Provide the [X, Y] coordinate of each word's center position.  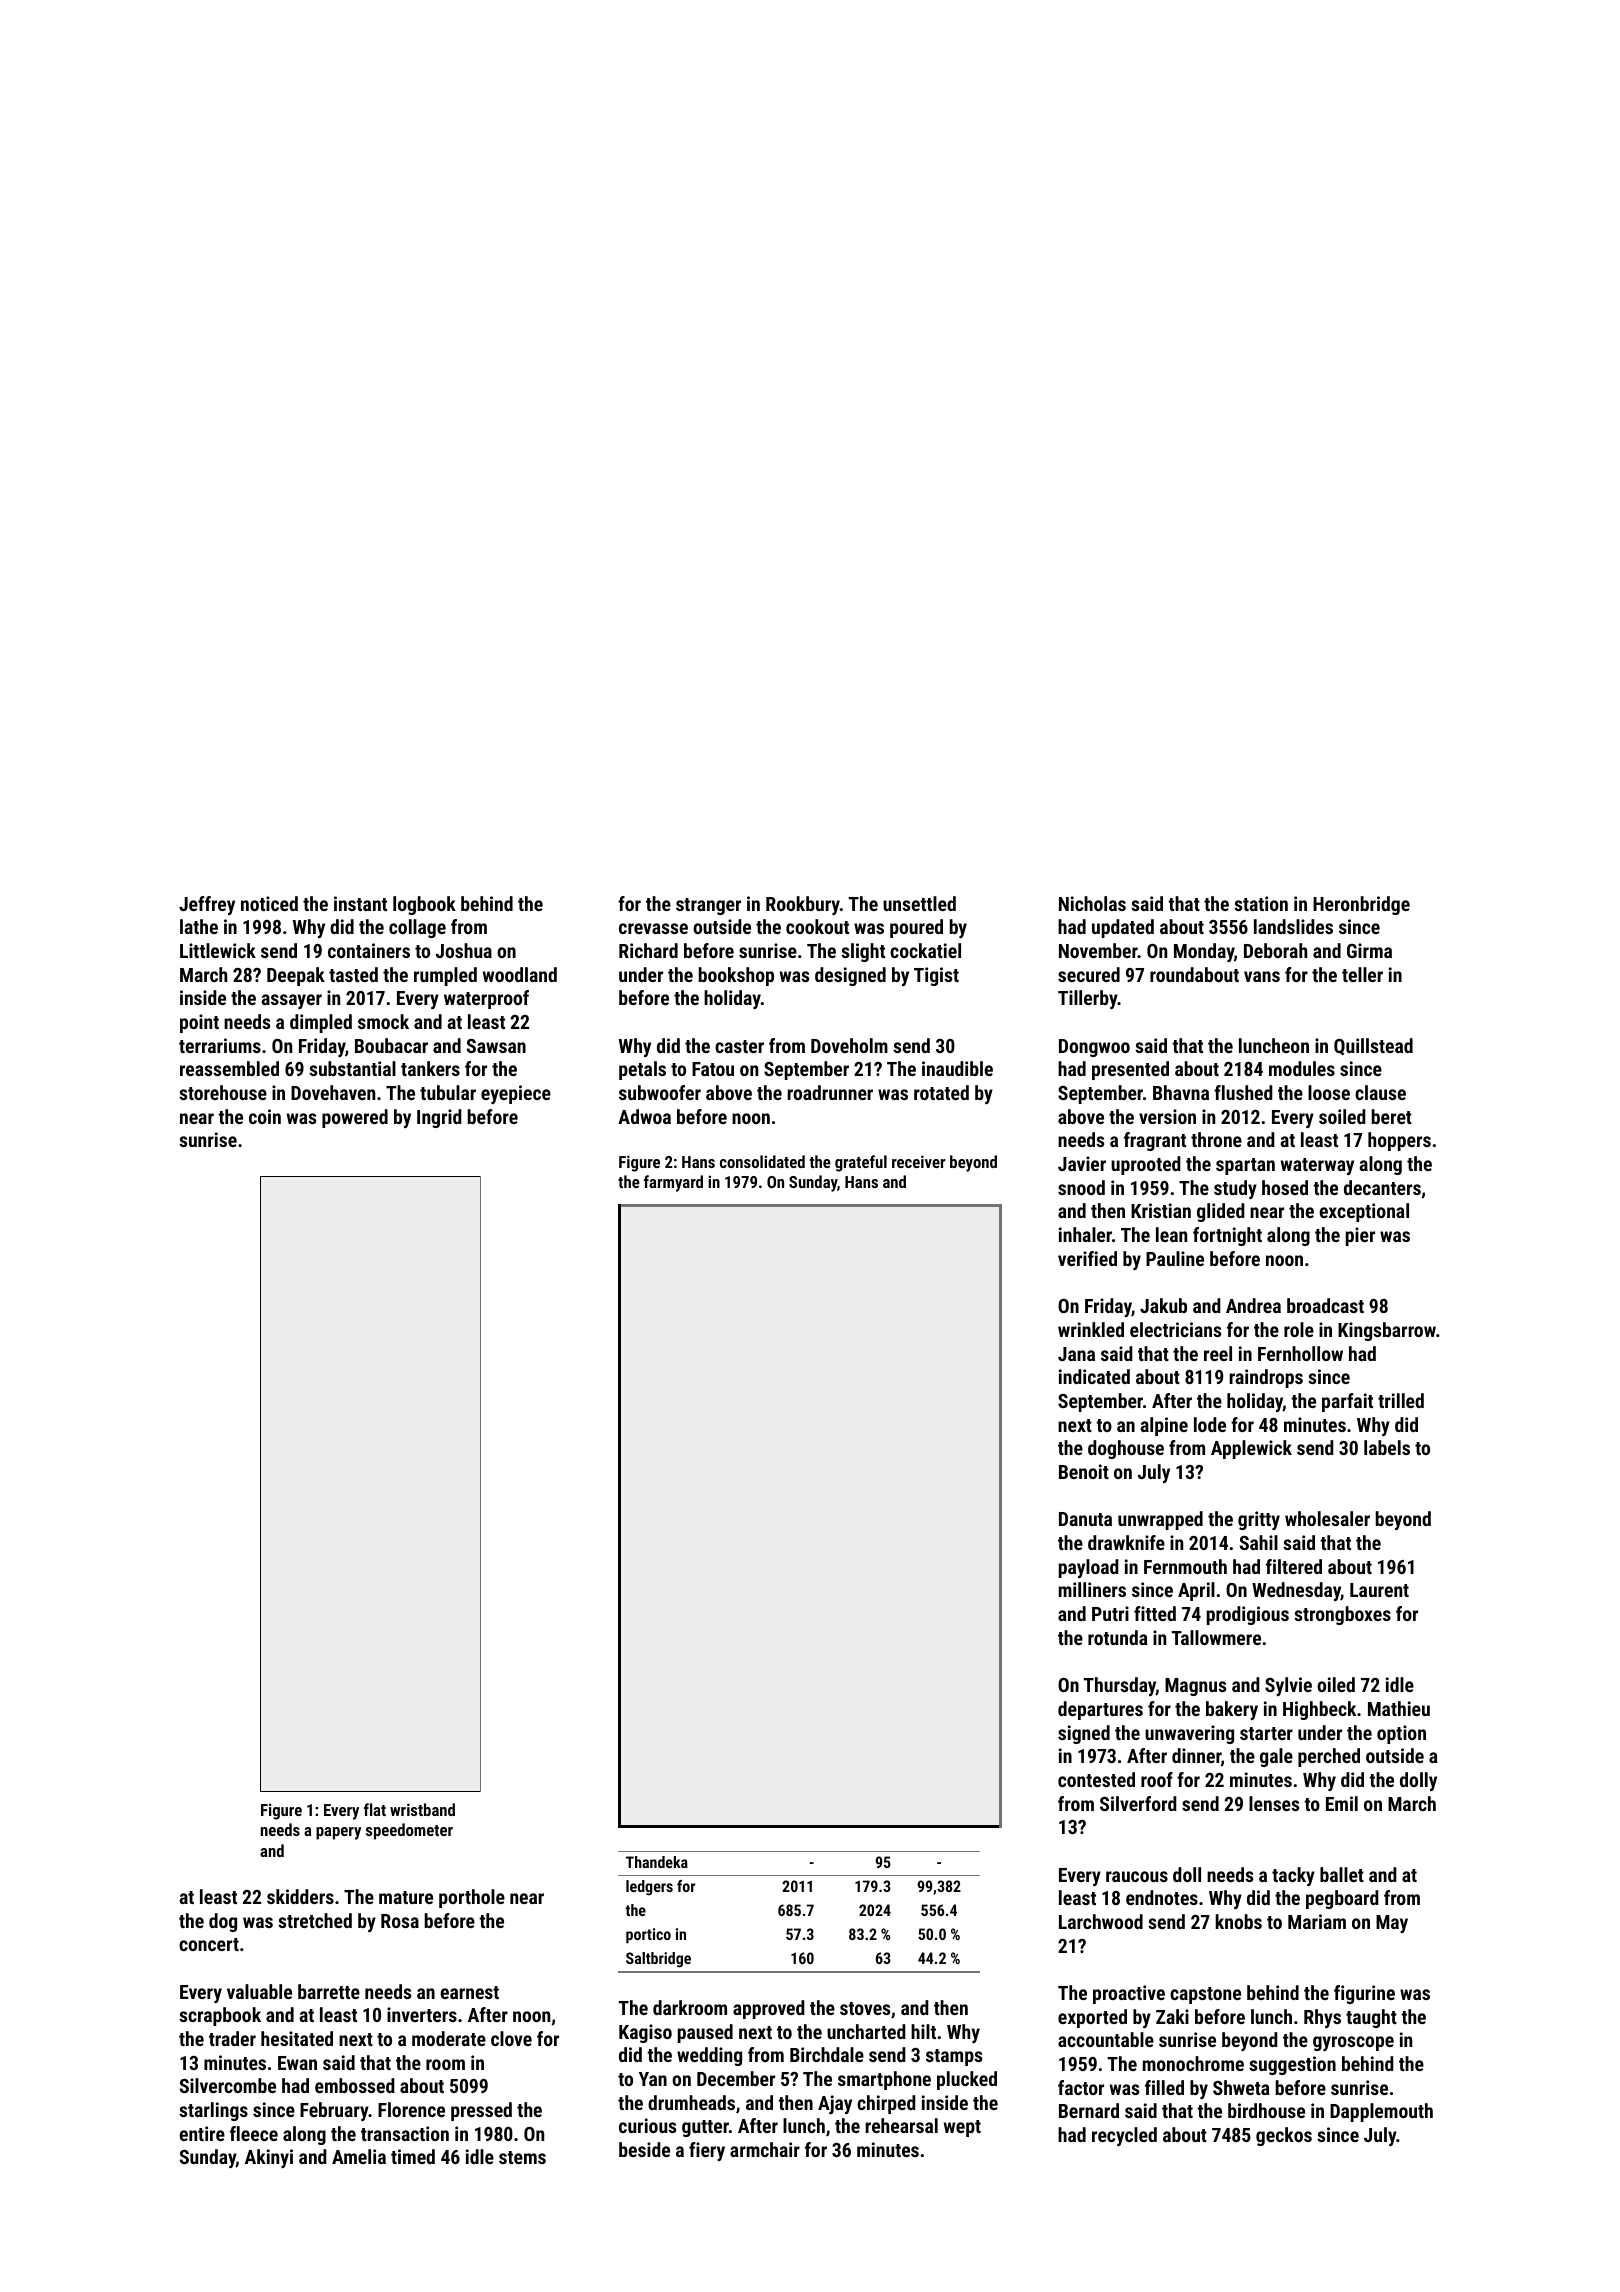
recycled [1124, 2136]
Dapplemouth [1381, 2112]
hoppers [1399, 1141]
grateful [861, 1163]
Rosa [400, 1921]
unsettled [919, 903]
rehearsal [901, 2125]
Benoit [1084, 1471]
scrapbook [220, 2016]
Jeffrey [207, 905]
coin [265, 1116]
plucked [967, 2080]
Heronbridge [1361, 905]
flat [375, 1809]
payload [1089, 1568]
